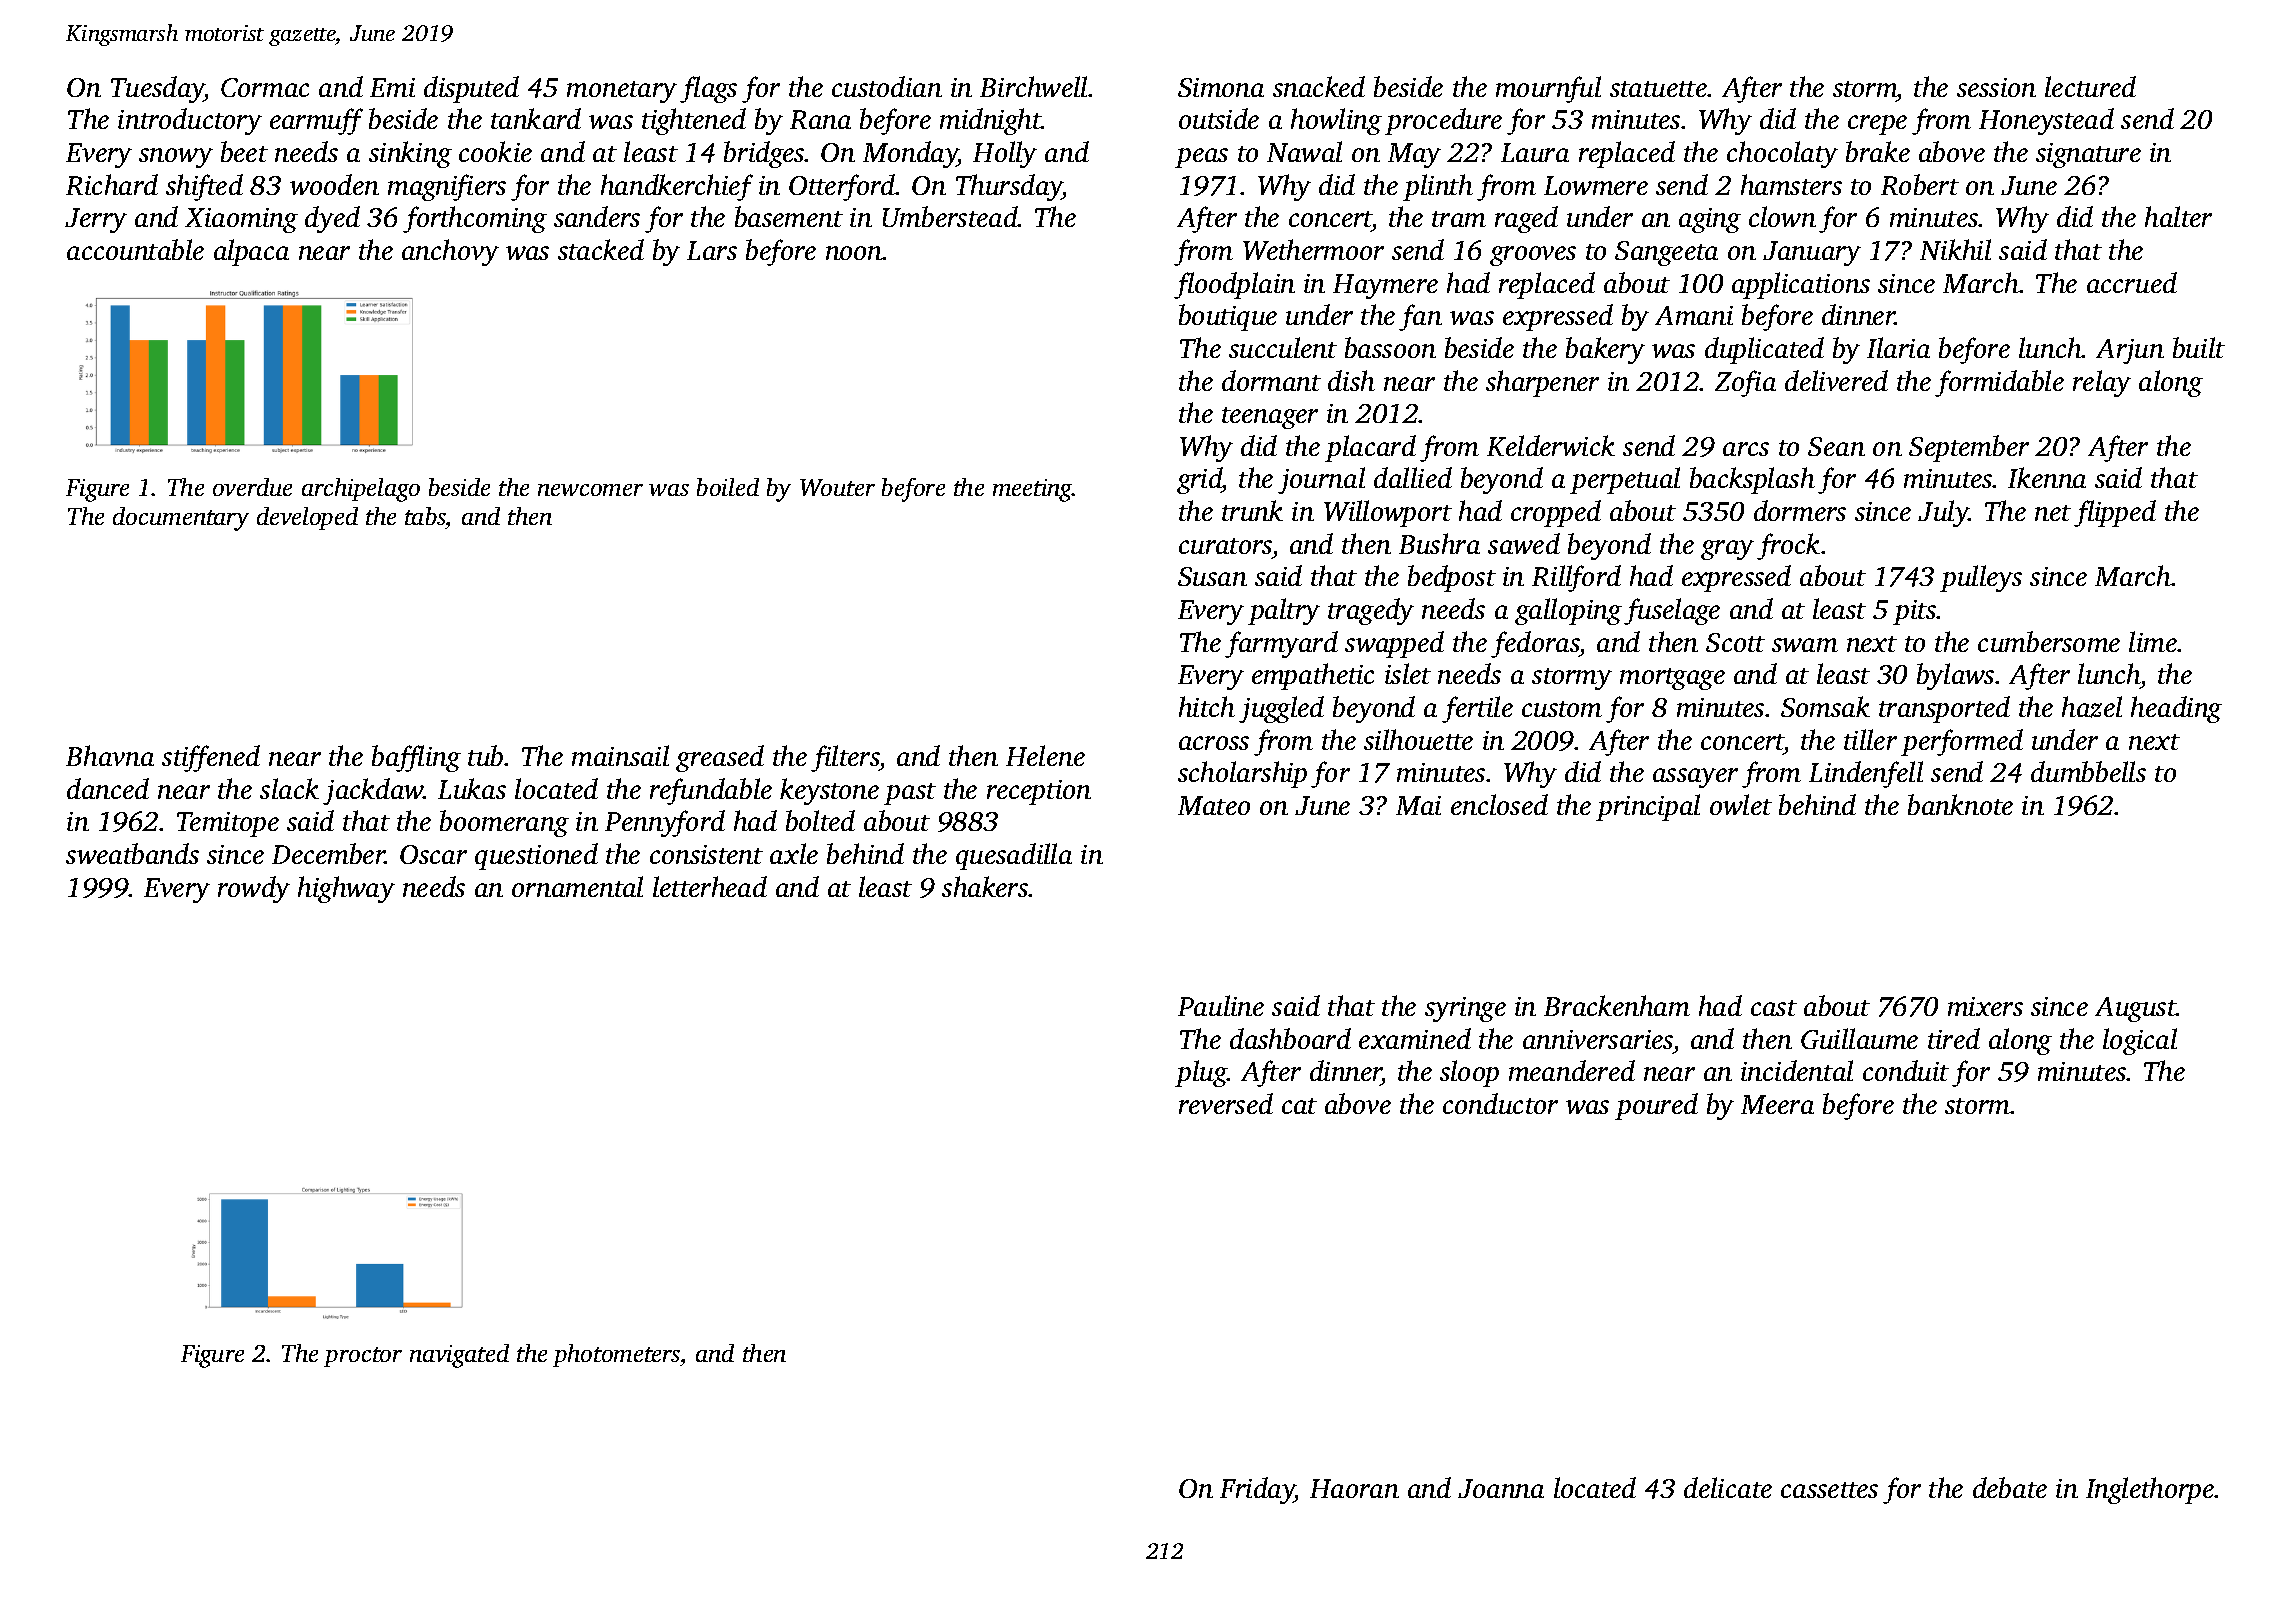 This document has height=1620, width=2292. What do you see at coordinates (1962, 742) in the document?
I see `performed` at bounding box center [1962, 742].
